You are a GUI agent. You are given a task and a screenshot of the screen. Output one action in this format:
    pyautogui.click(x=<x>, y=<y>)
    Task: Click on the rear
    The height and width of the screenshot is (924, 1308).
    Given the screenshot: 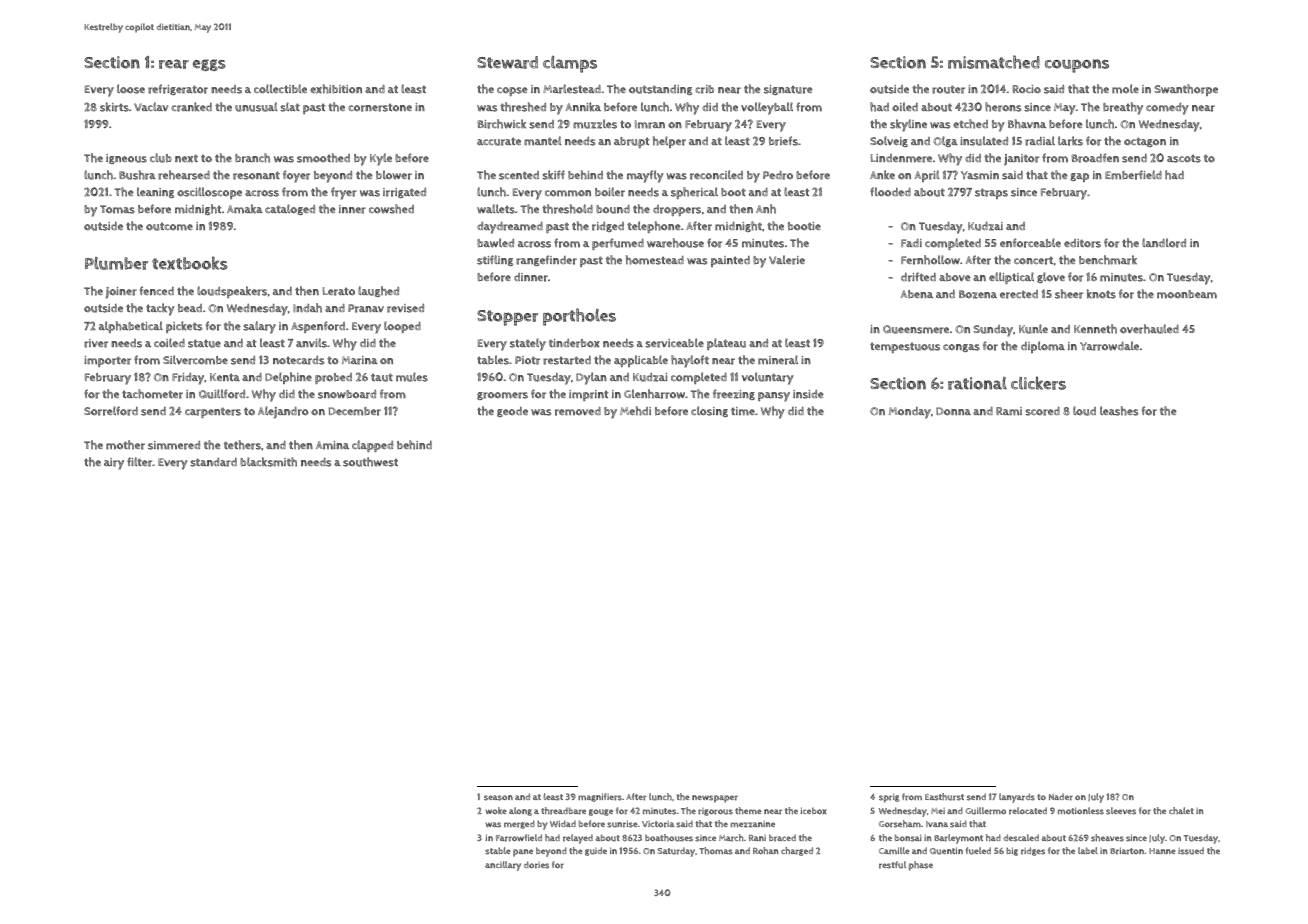 What is the action you would take?
    pyautogui.click(x=174, y=64)
